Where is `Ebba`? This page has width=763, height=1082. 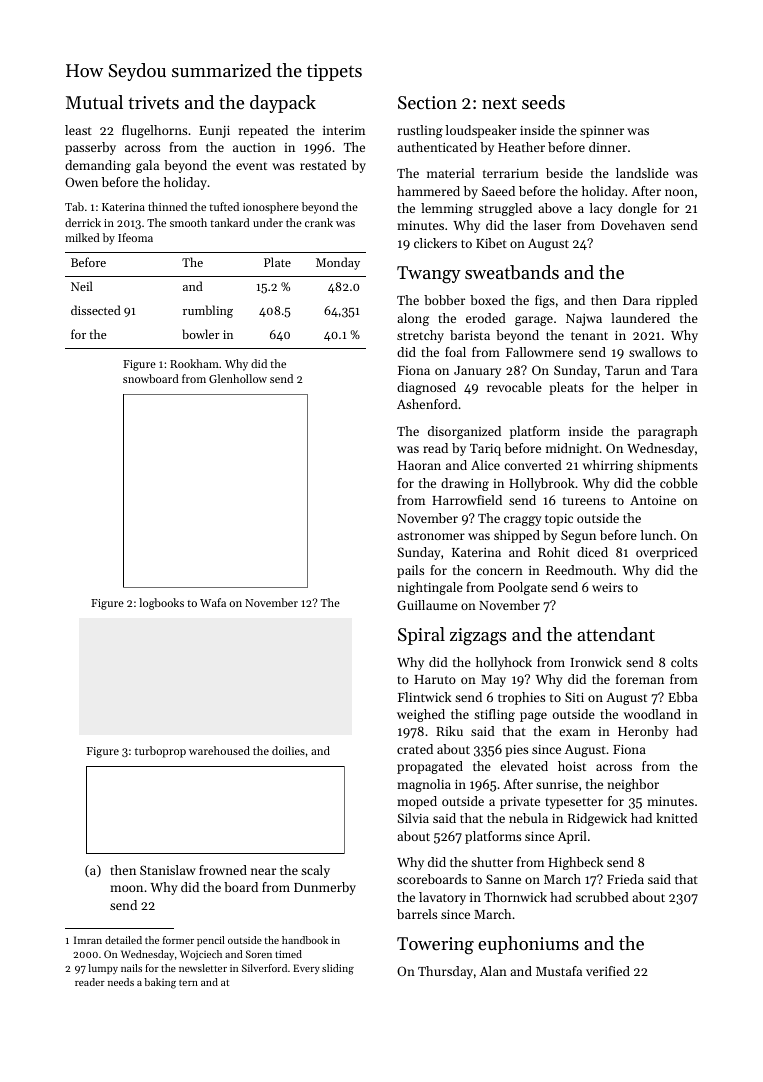
Ebba is located at coordinates (683, 697).
